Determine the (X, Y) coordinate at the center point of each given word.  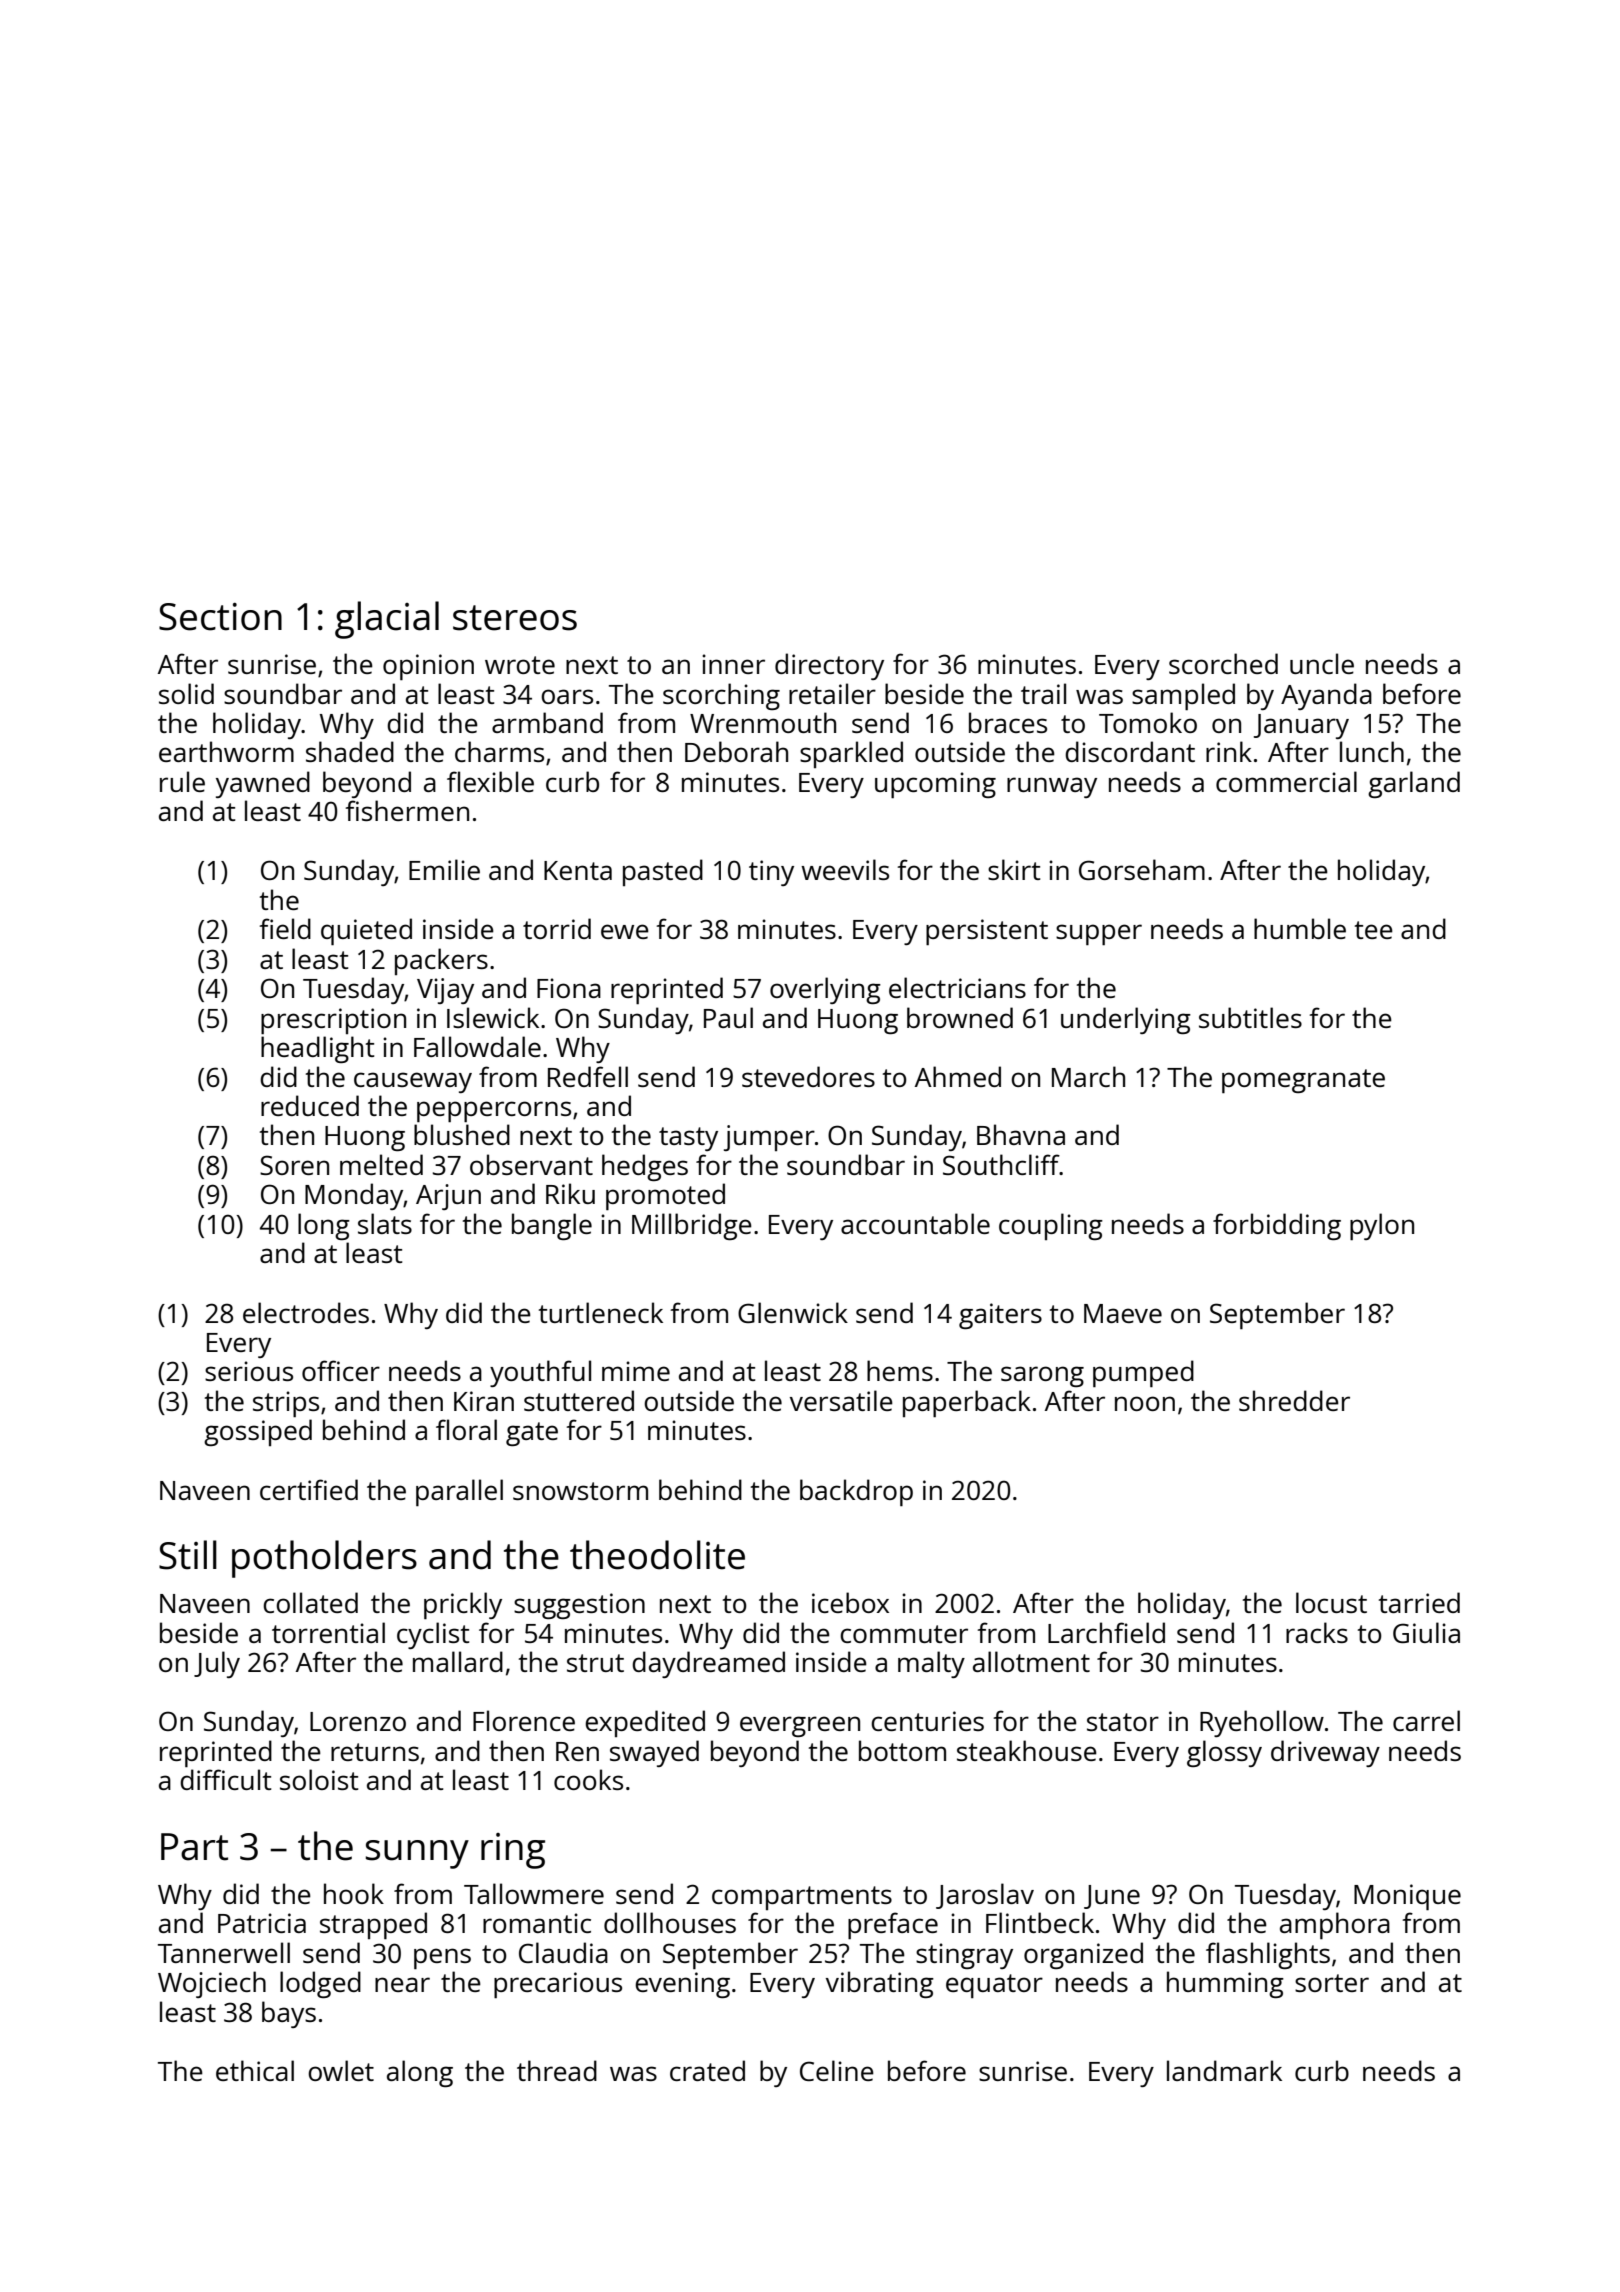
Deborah (736, 751)
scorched (1223, 663)
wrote (520, 665)
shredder (1294, 1400)
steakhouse (1027, 1750)
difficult (225, 1779)
